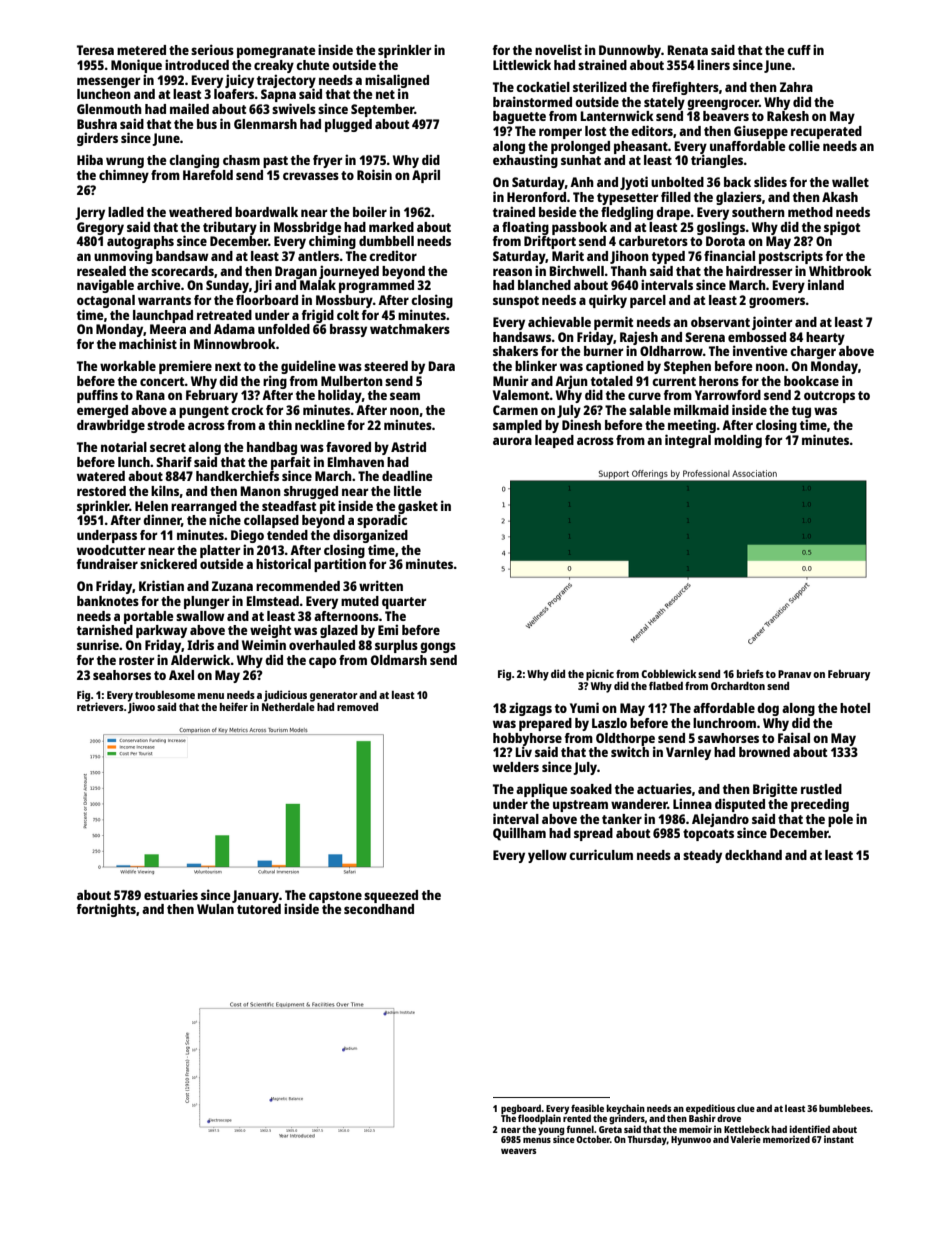  What do you see at coordinates (551, 1132) in the screenshot?
I see `young` at bounding box center [551, 1132].
